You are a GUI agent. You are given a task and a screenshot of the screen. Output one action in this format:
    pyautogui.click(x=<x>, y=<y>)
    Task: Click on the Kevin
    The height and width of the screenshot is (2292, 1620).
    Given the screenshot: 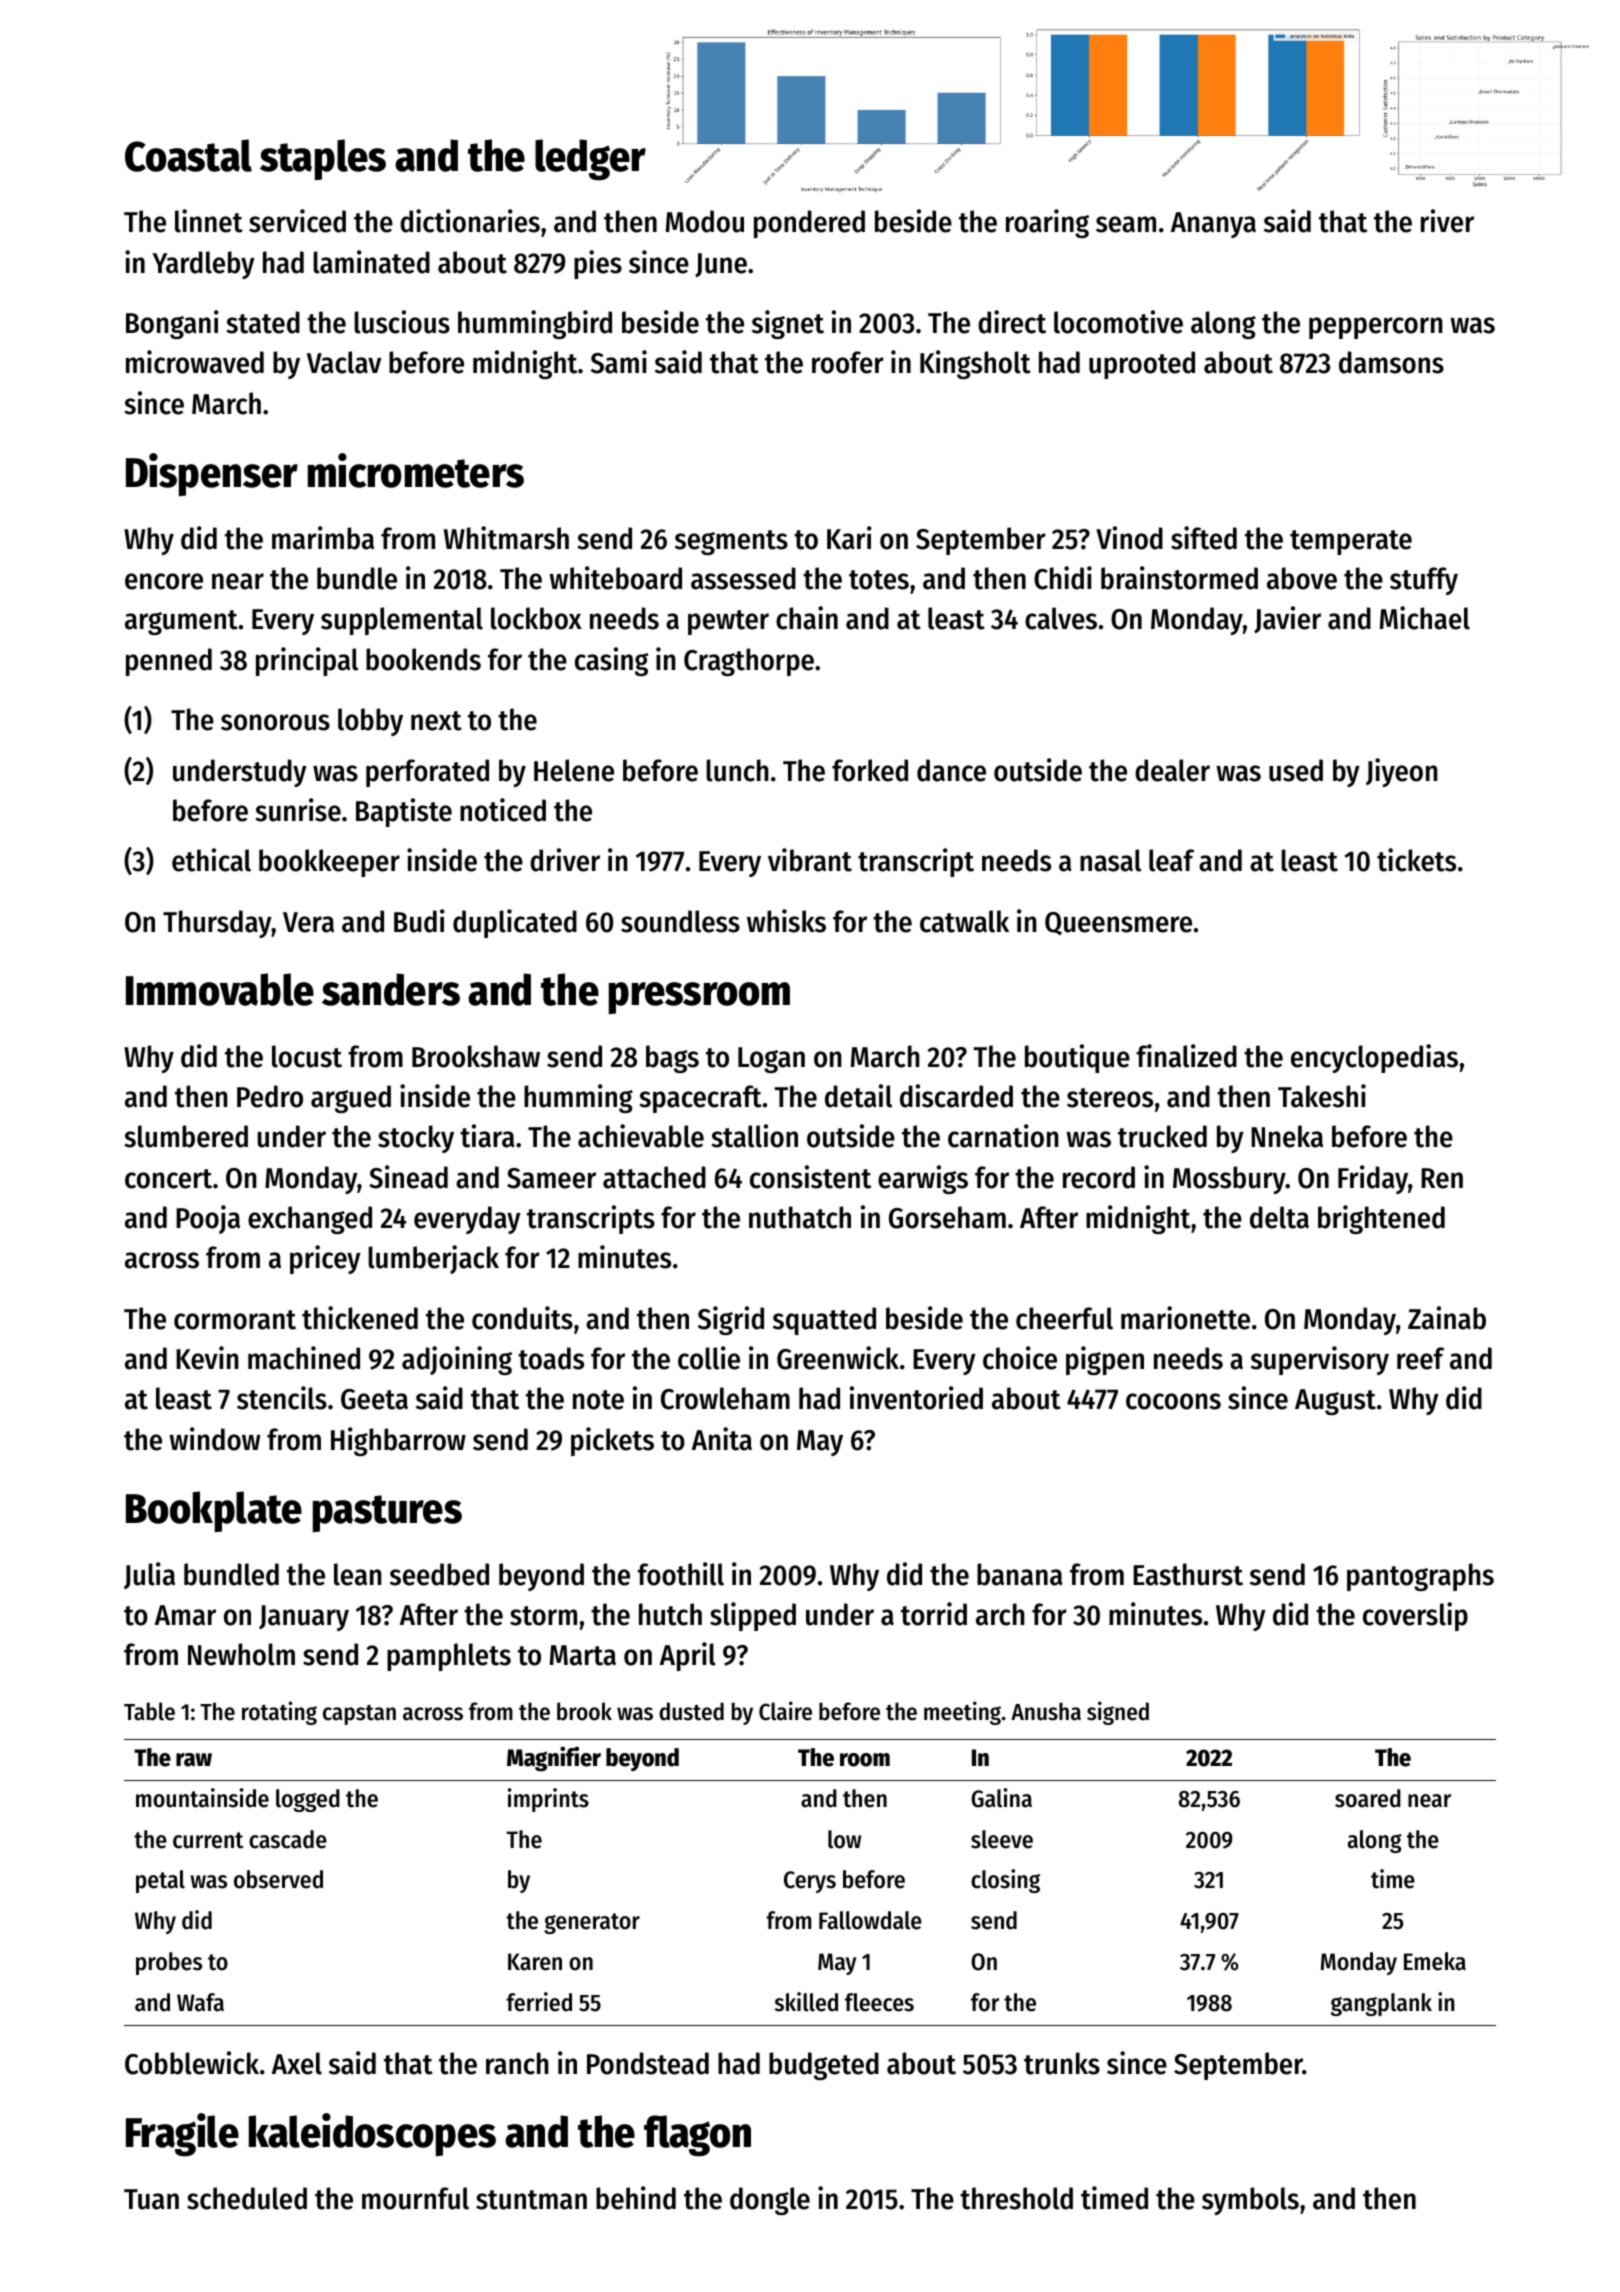 What is the action you would take?
    pyautogui.click(x=207, y=1358)
